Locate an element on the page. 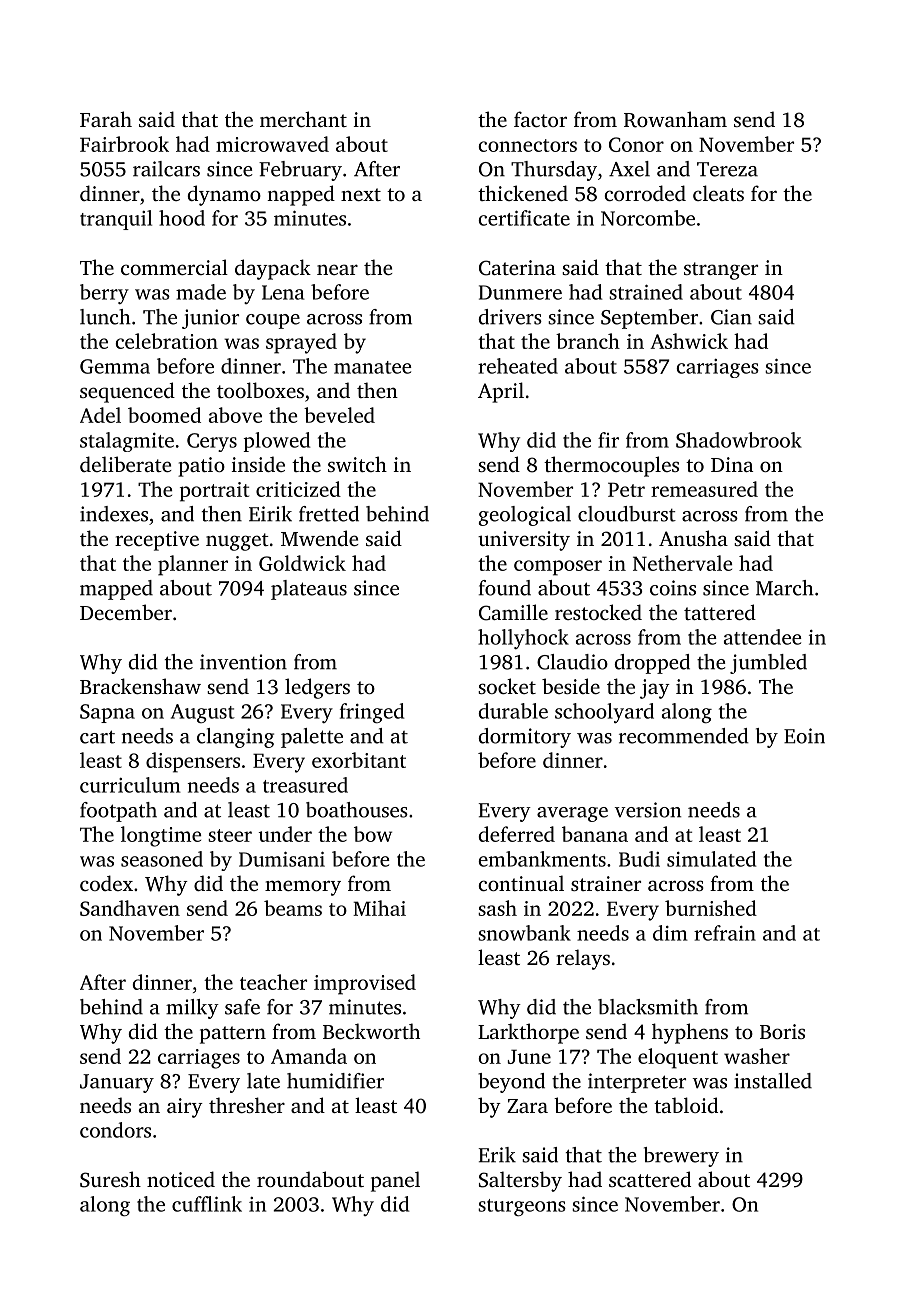 The height and width of the image is (1316, 908). daypack is located at coordinates (273, 269).
